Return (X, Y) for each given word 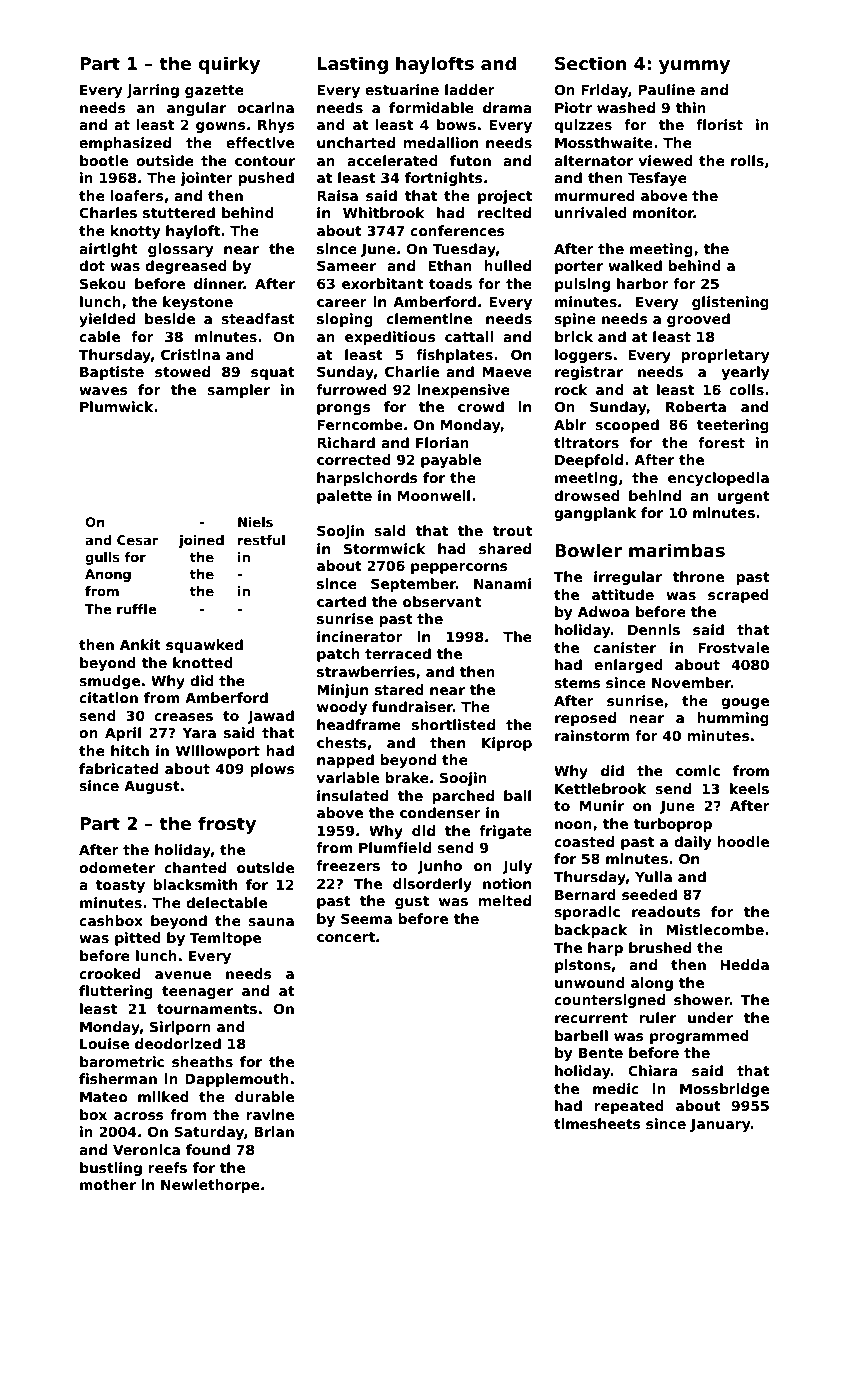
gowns (221, 127)
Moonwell (434, 495)
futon (470, 160)
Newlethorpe (210, 1186)
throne (698, 576)
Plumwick (116, 406)
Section (590, 63)
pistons (583, 966)
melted (504, 900)
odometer (117, 867)
